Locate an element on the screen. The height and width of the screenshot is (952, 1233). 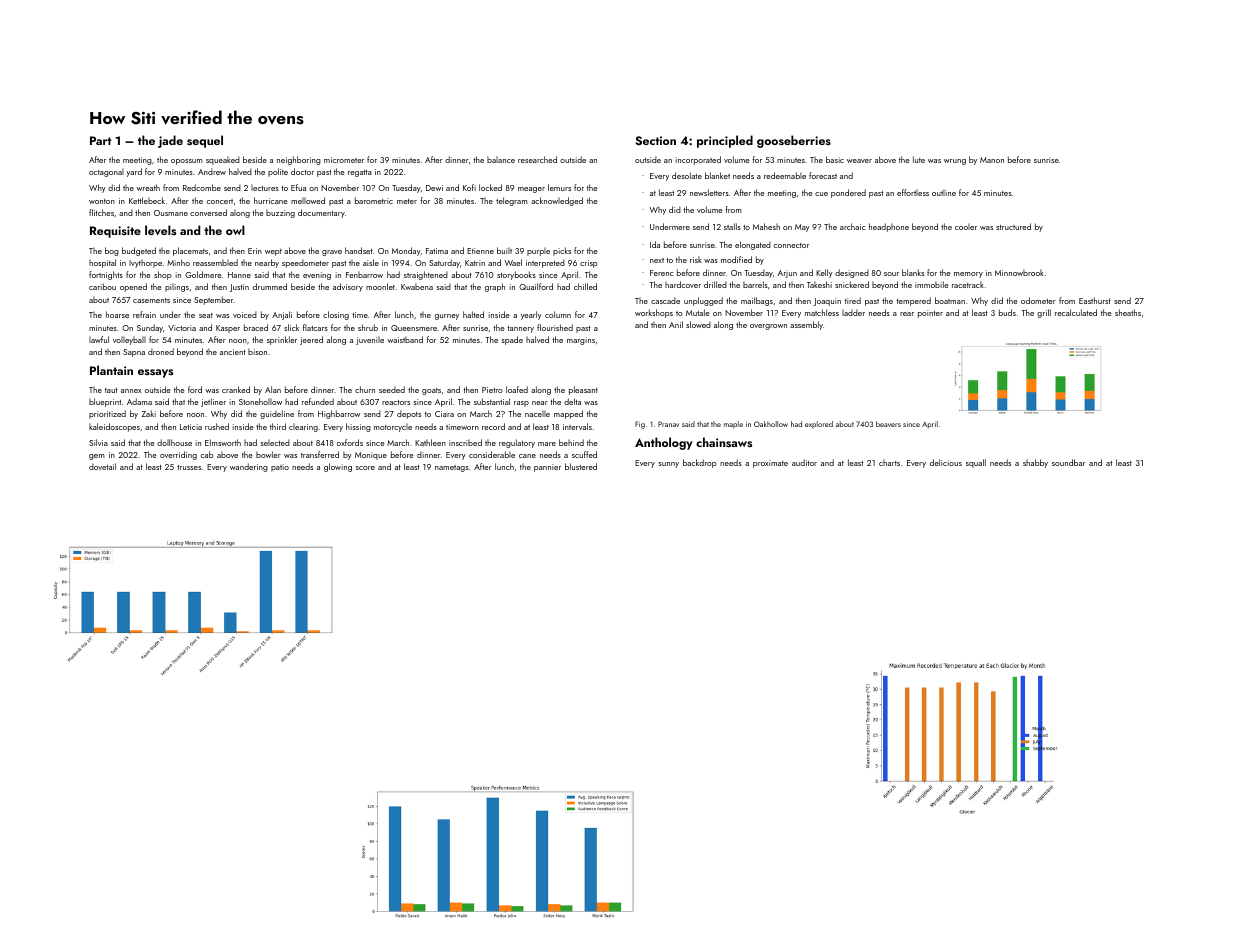
gooseberries is located at coordinates (794, 141).
